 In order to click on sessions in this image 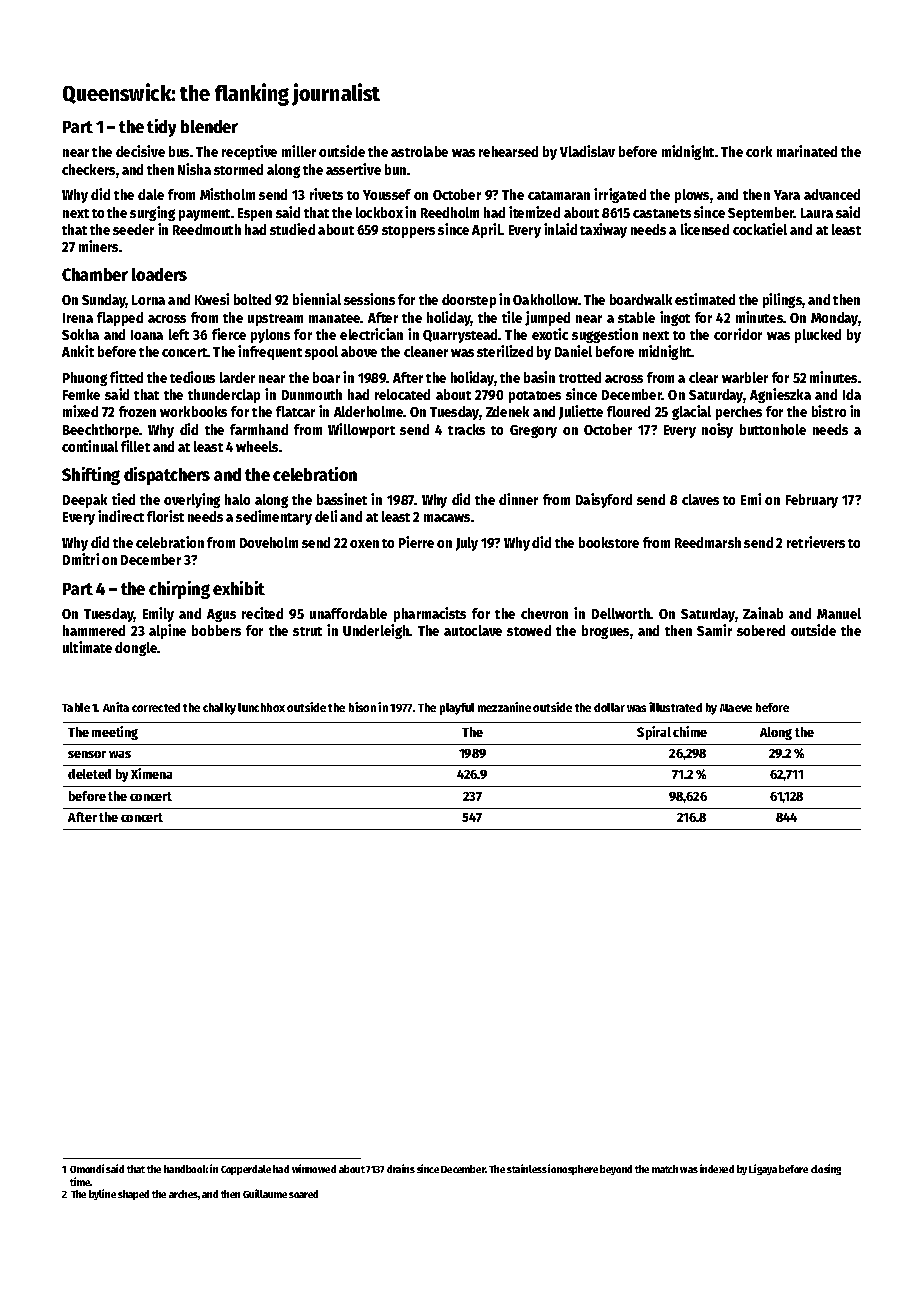, I will do `click(369, 299)`.
